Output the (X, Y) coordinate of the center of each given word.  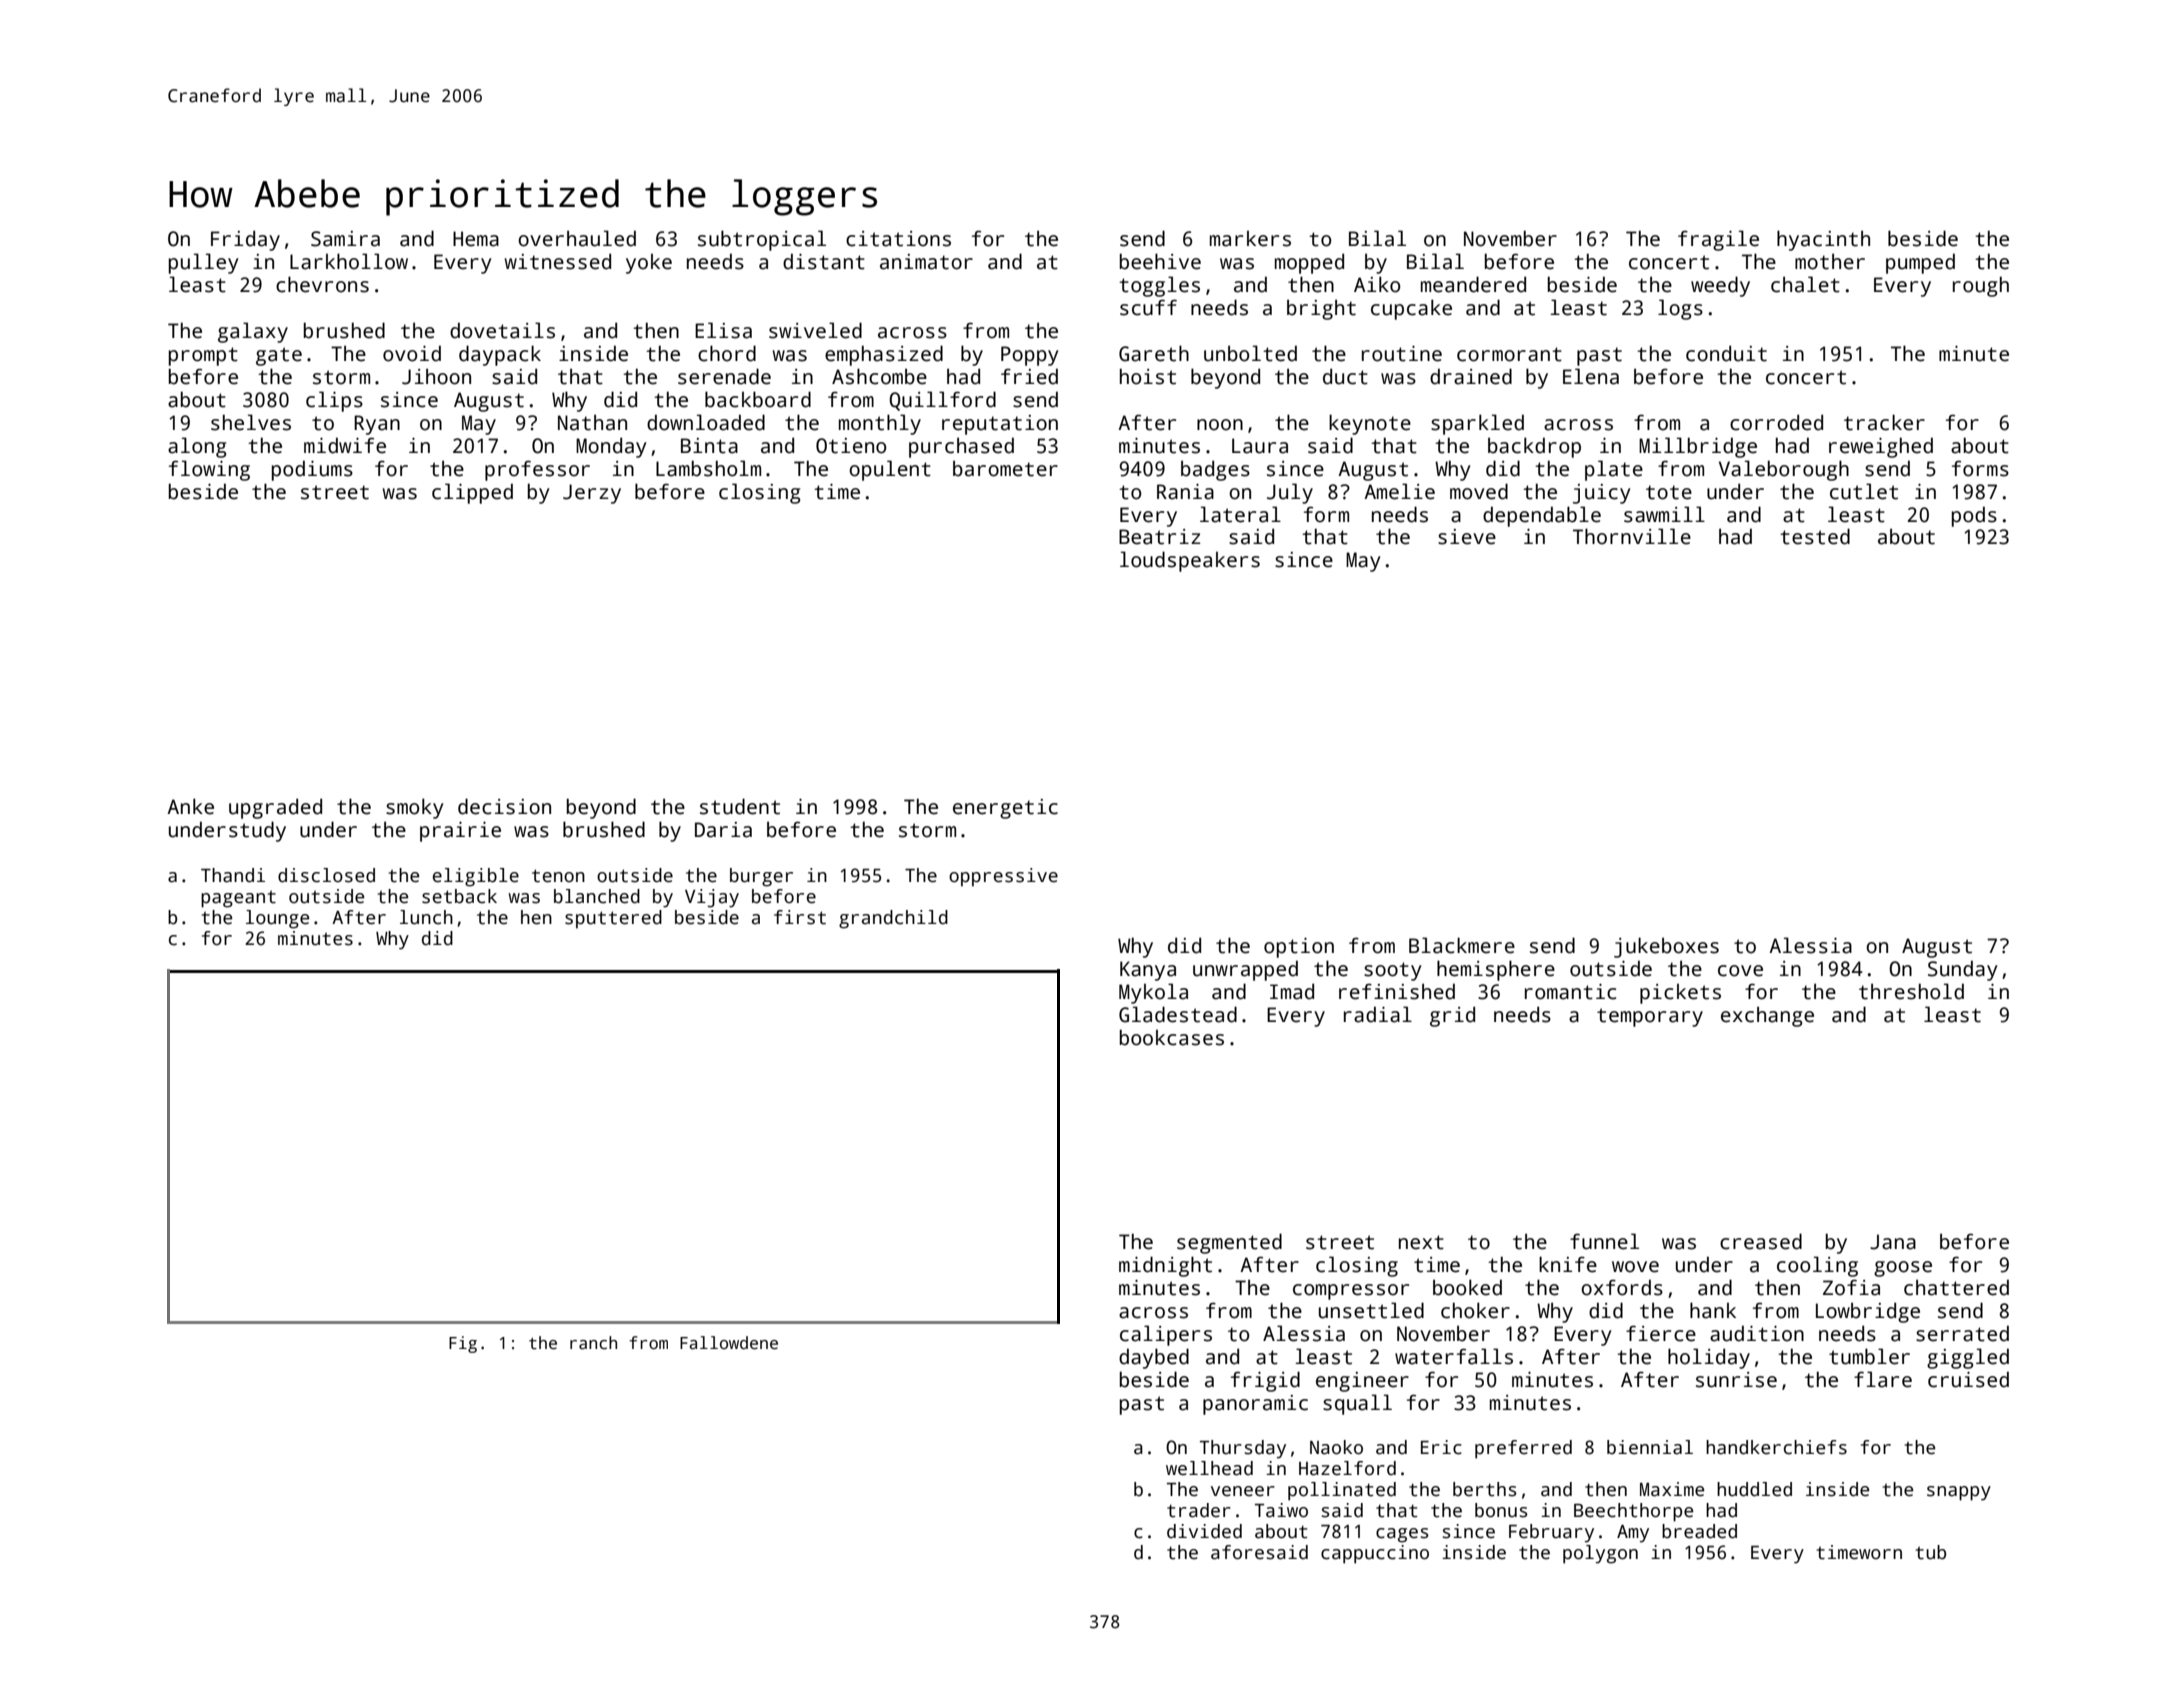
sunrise (1736, 1380)
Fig (463, 1344)
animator (926, 262)
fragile (1718, 240)
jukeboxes (1666, 947)
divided (1204, 1531)
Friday (245, 240)
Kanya (1148, 971)
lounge (277, 919)
